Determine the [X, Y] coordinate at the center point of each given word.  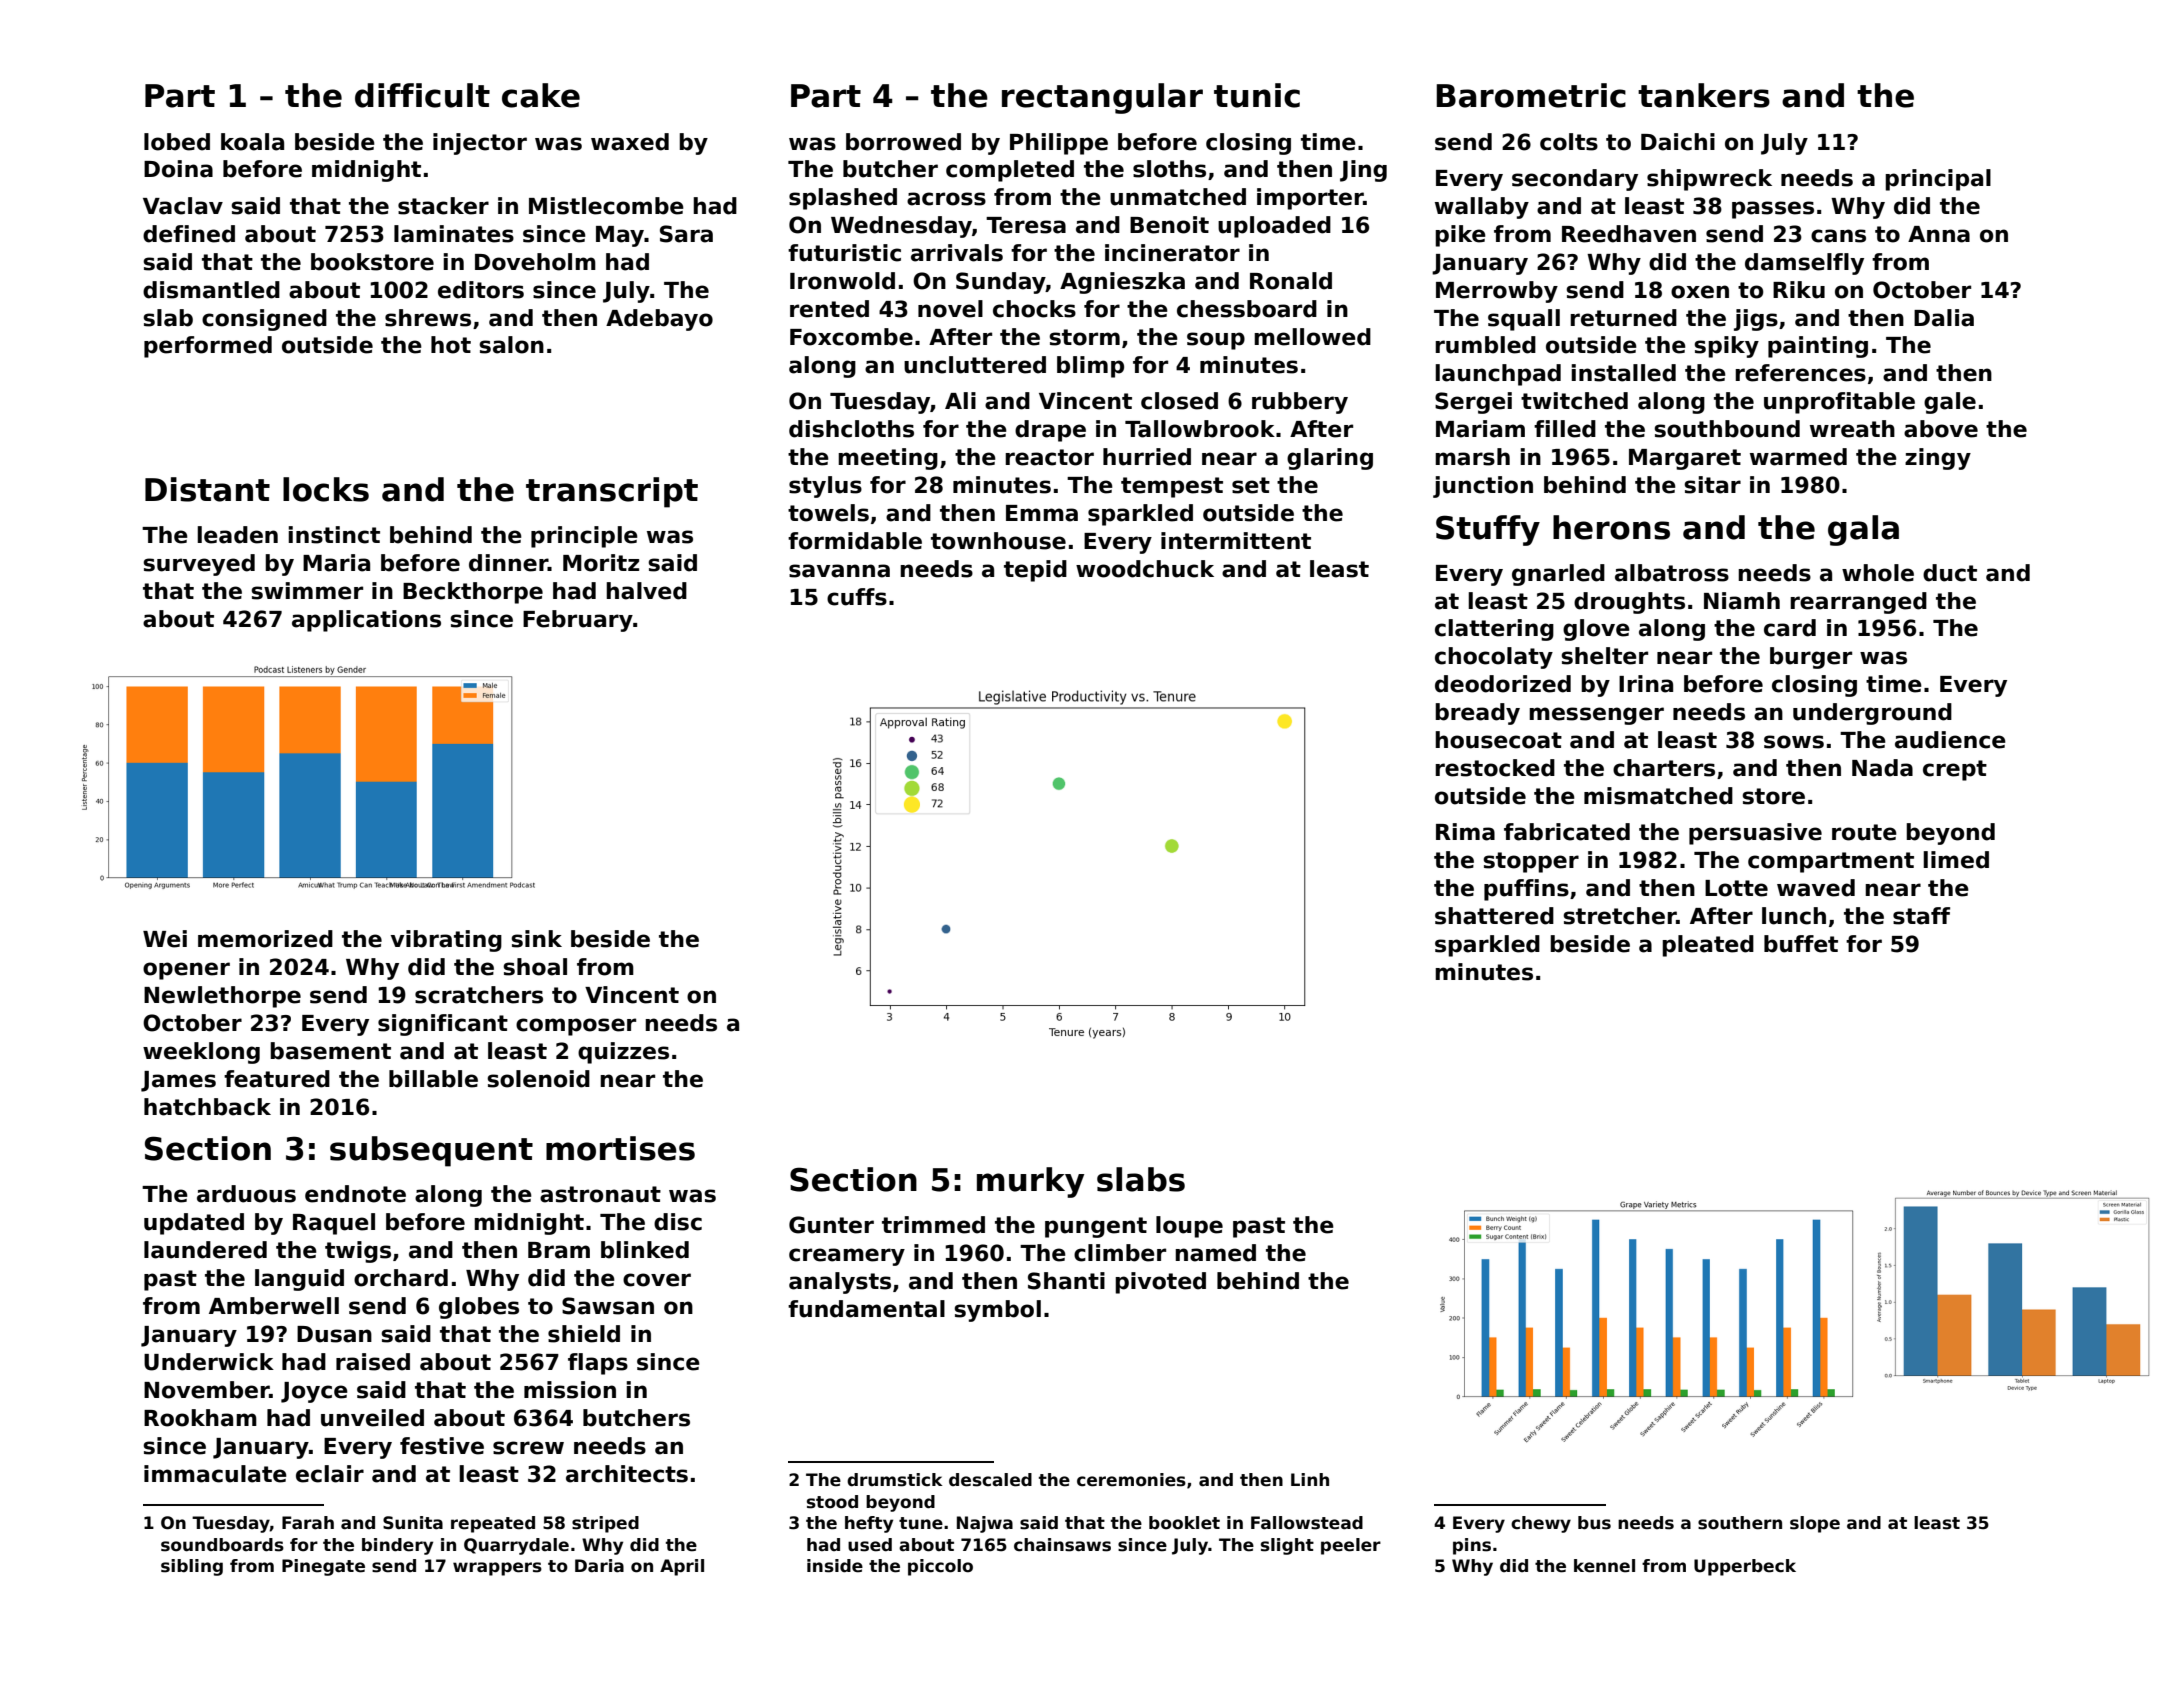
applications [366, 621]
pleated [1708, 946]
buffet [1801, 944]
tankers [1704, 95]
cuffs [857, 597]
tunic [1257, 95]
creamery [847, 1257]
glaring [1330, 459]
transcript [612, 492]
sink [536, 939]
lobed [177, 142]
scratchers [479, 995]
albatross [1672, 573]
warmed [1798, 457]
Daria [599, 1566]
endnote [355, 1194]
